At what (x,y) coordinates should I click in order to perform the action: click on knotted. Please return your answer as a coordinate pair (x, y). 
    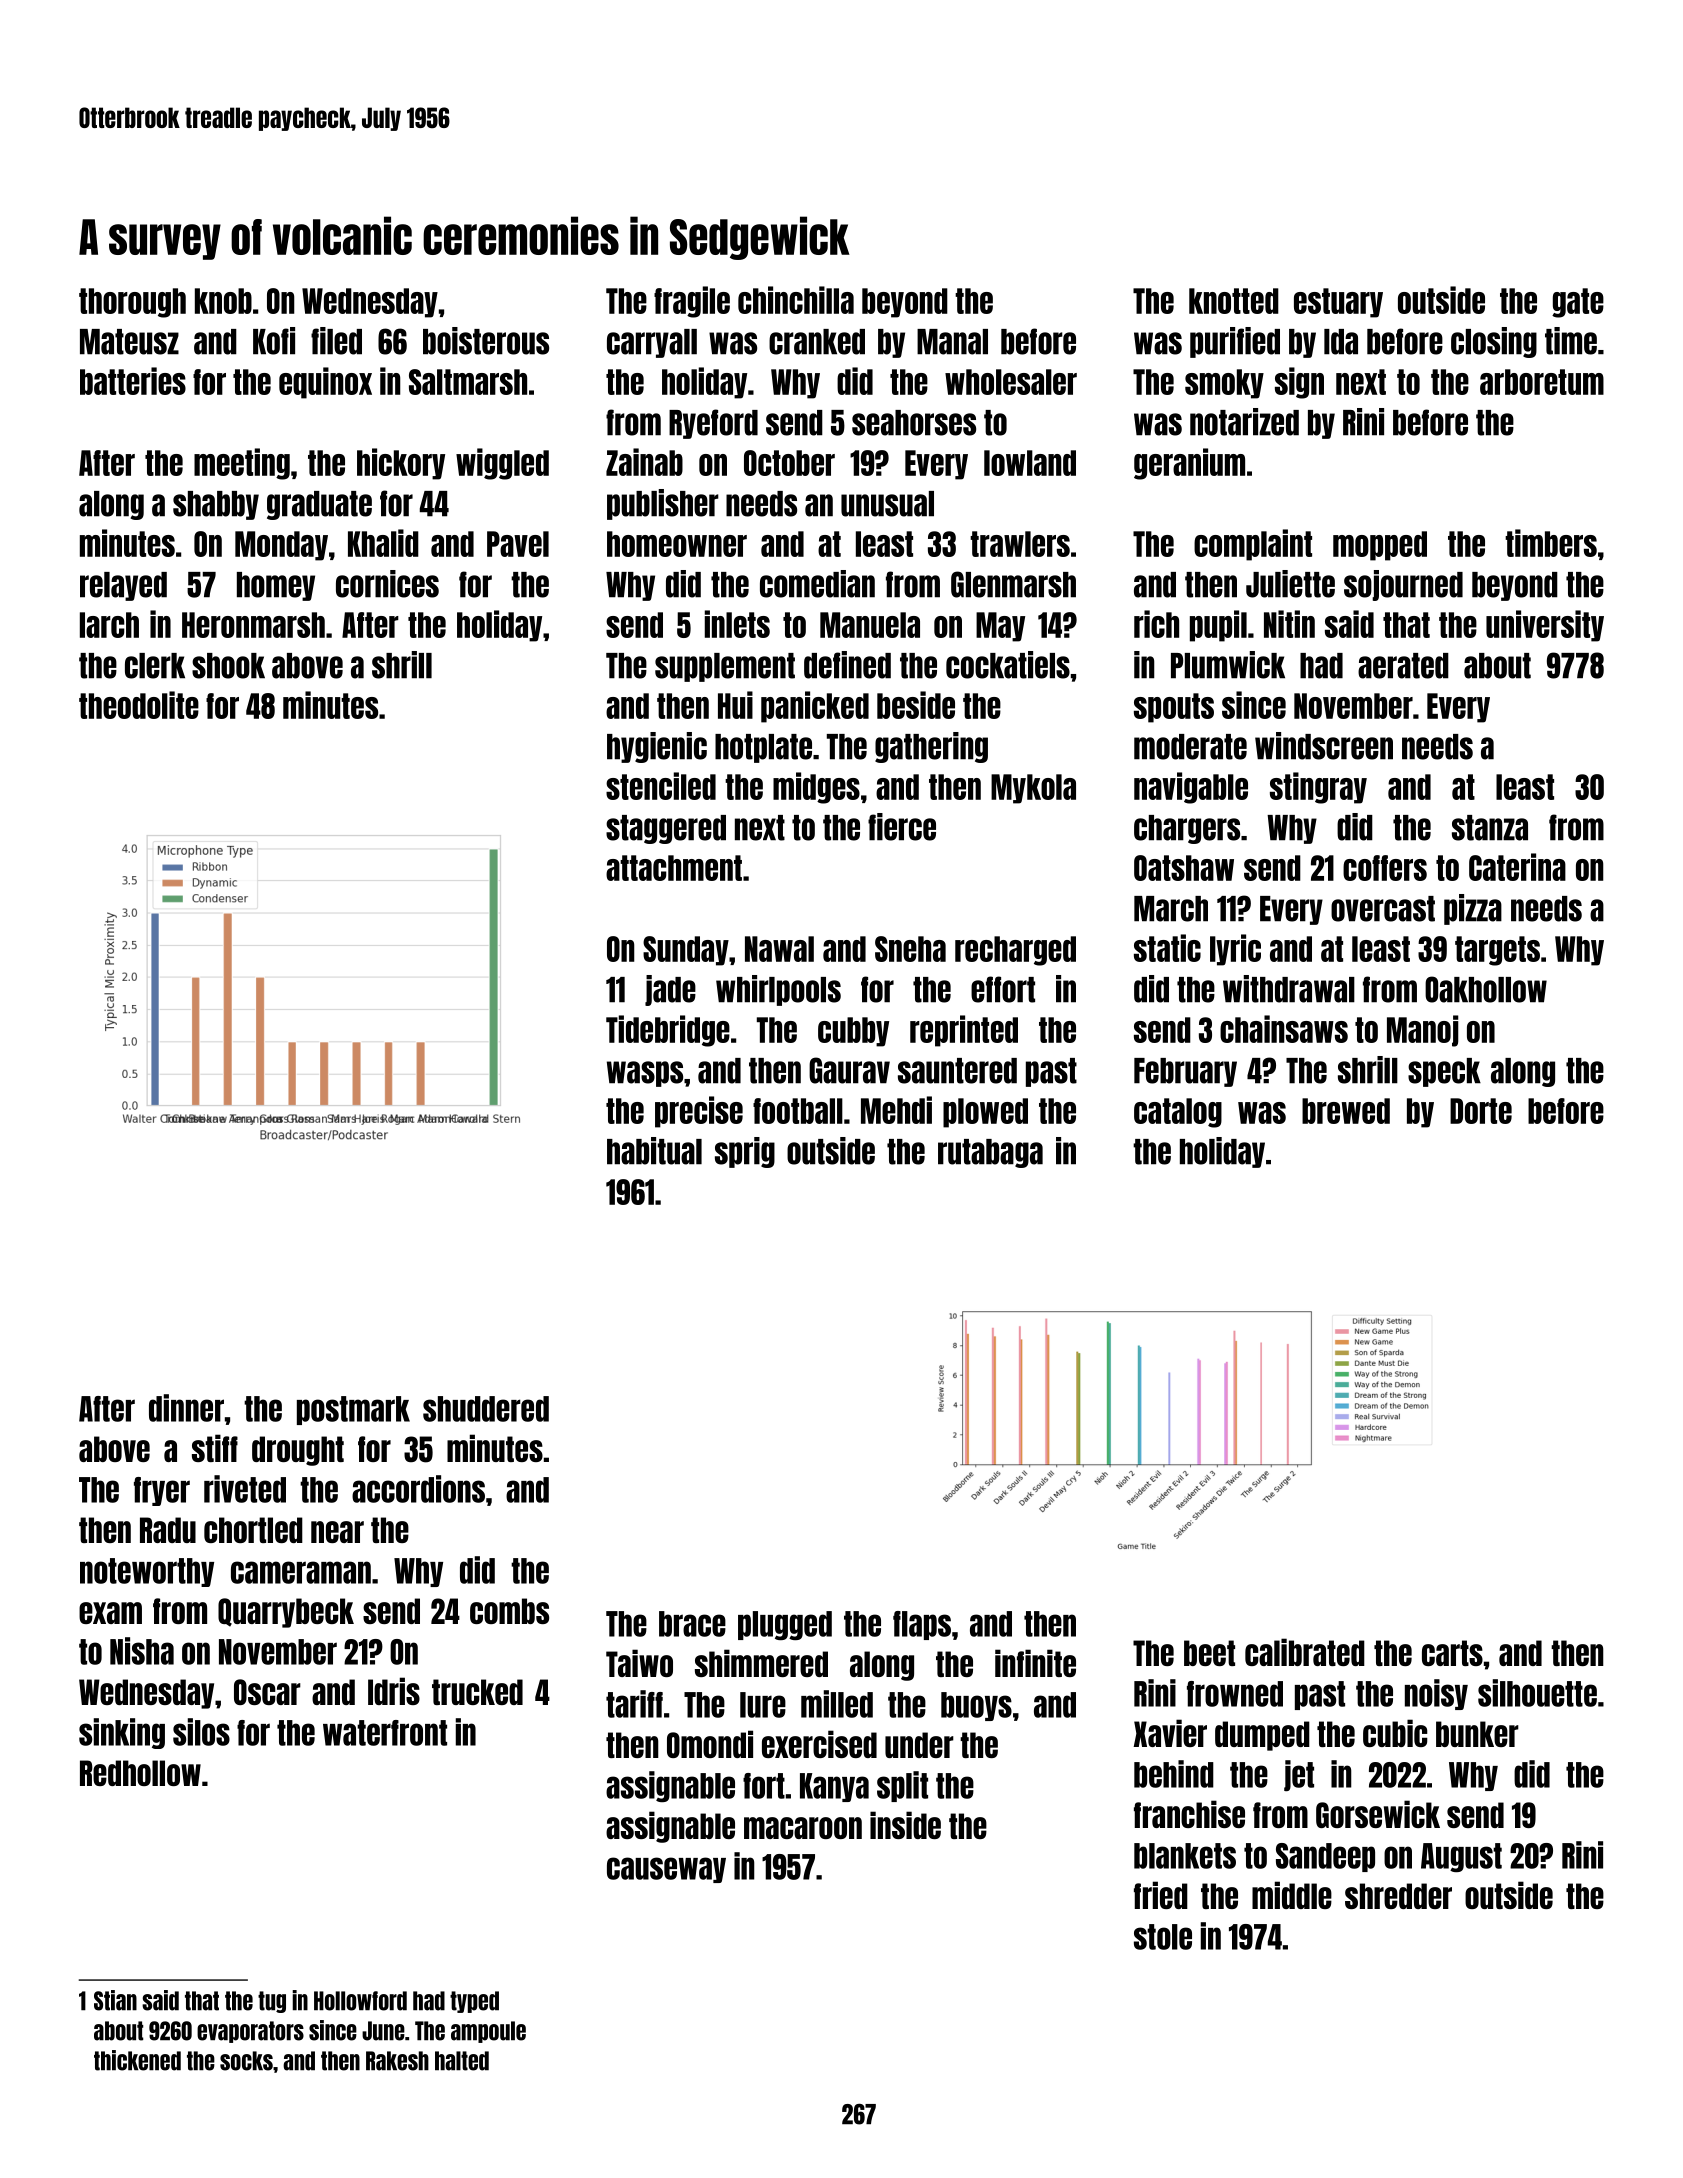
    Looking at the image, I should click on (1234, 301).
